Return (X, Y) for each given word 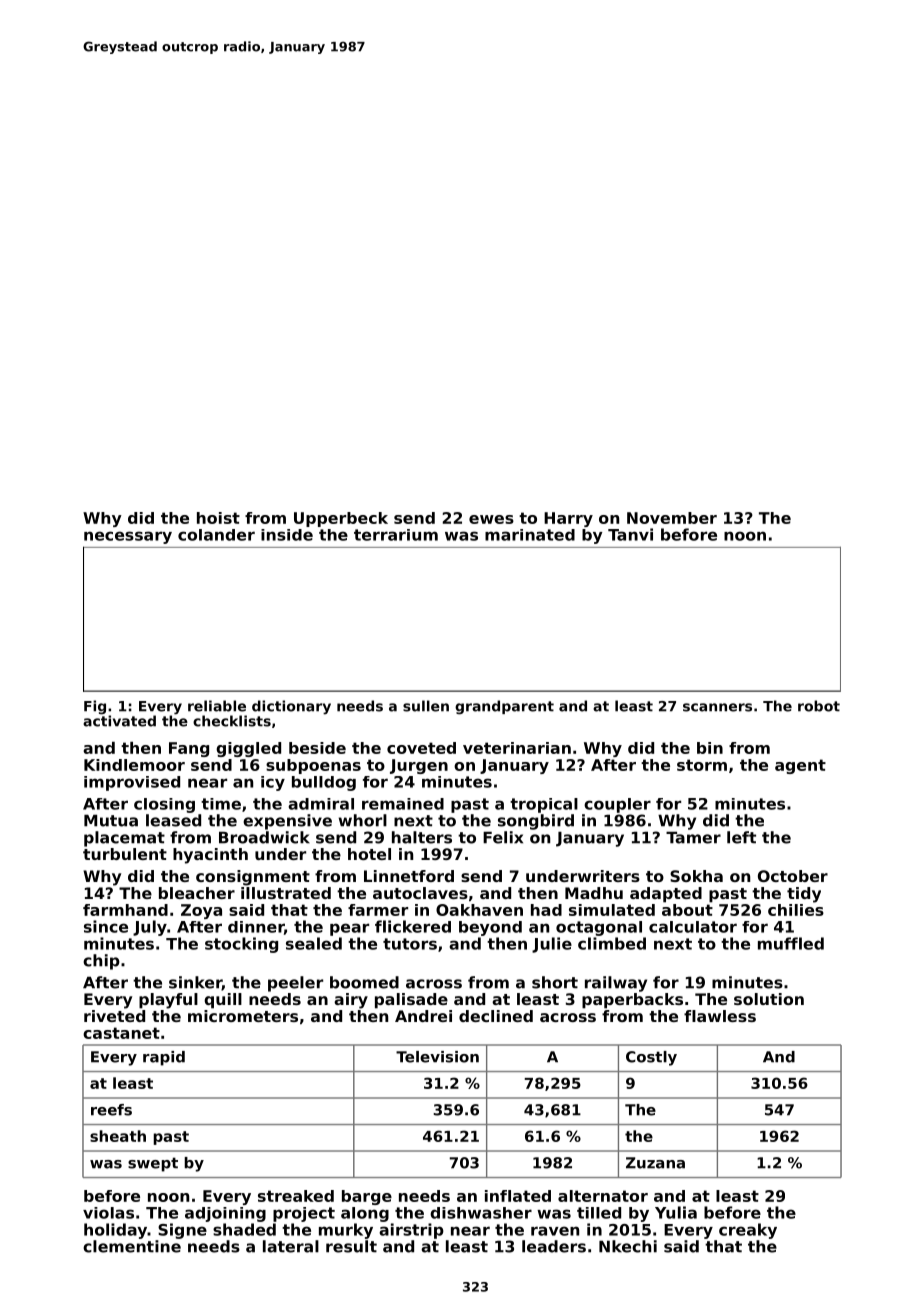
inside (287, 535)
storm (702, 765)
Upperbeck (341, 519)
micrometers (243, 1016)
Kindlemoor (134, 765)
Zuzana (655, 1163)
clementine (132, 1246)
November (672, 518)
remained (403, 804)
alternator (603, 1196)
